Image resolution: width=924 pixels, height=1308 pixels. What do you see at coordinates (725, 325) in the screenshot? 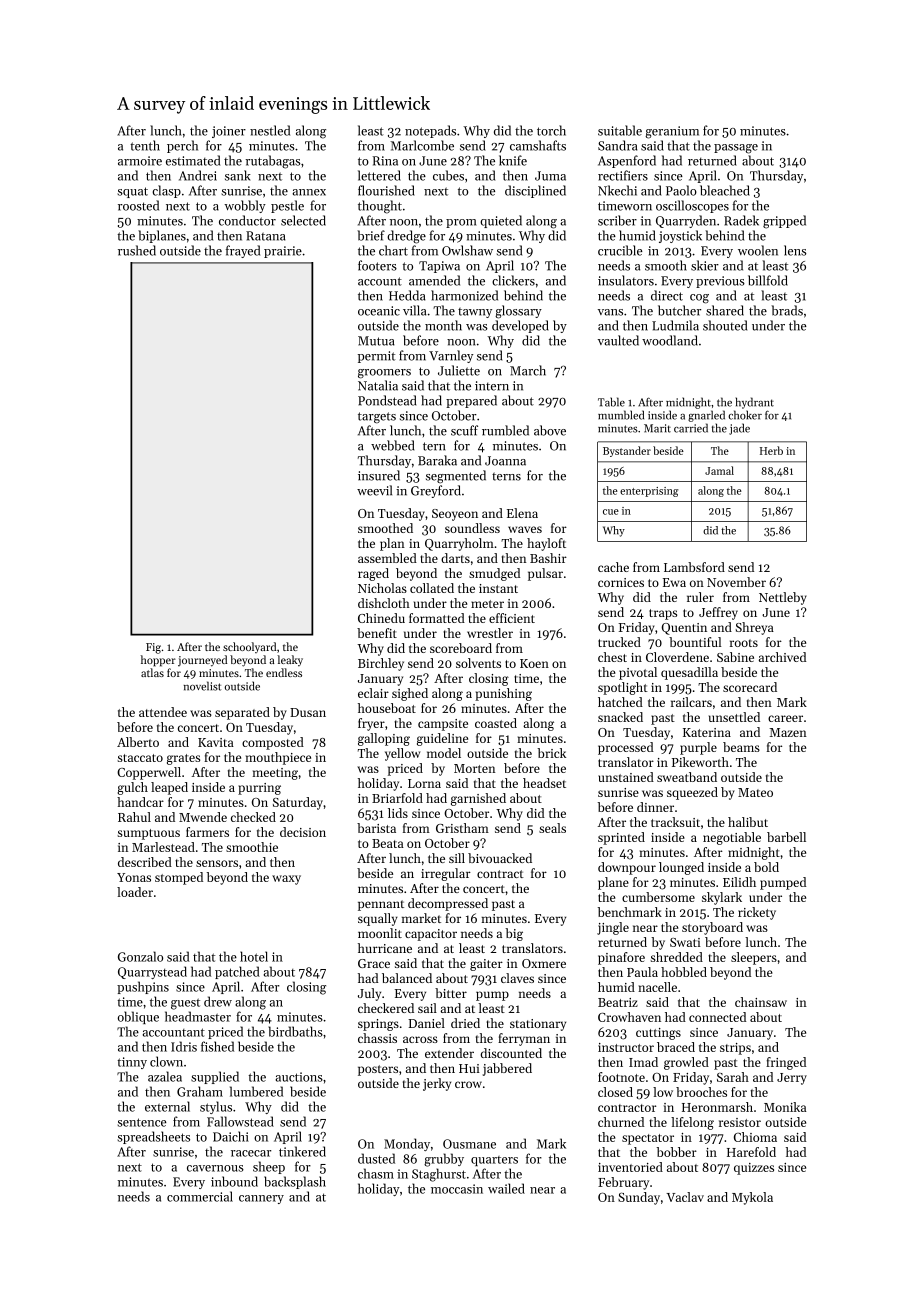
I see `shouted` at bounding box center [725, 325].
